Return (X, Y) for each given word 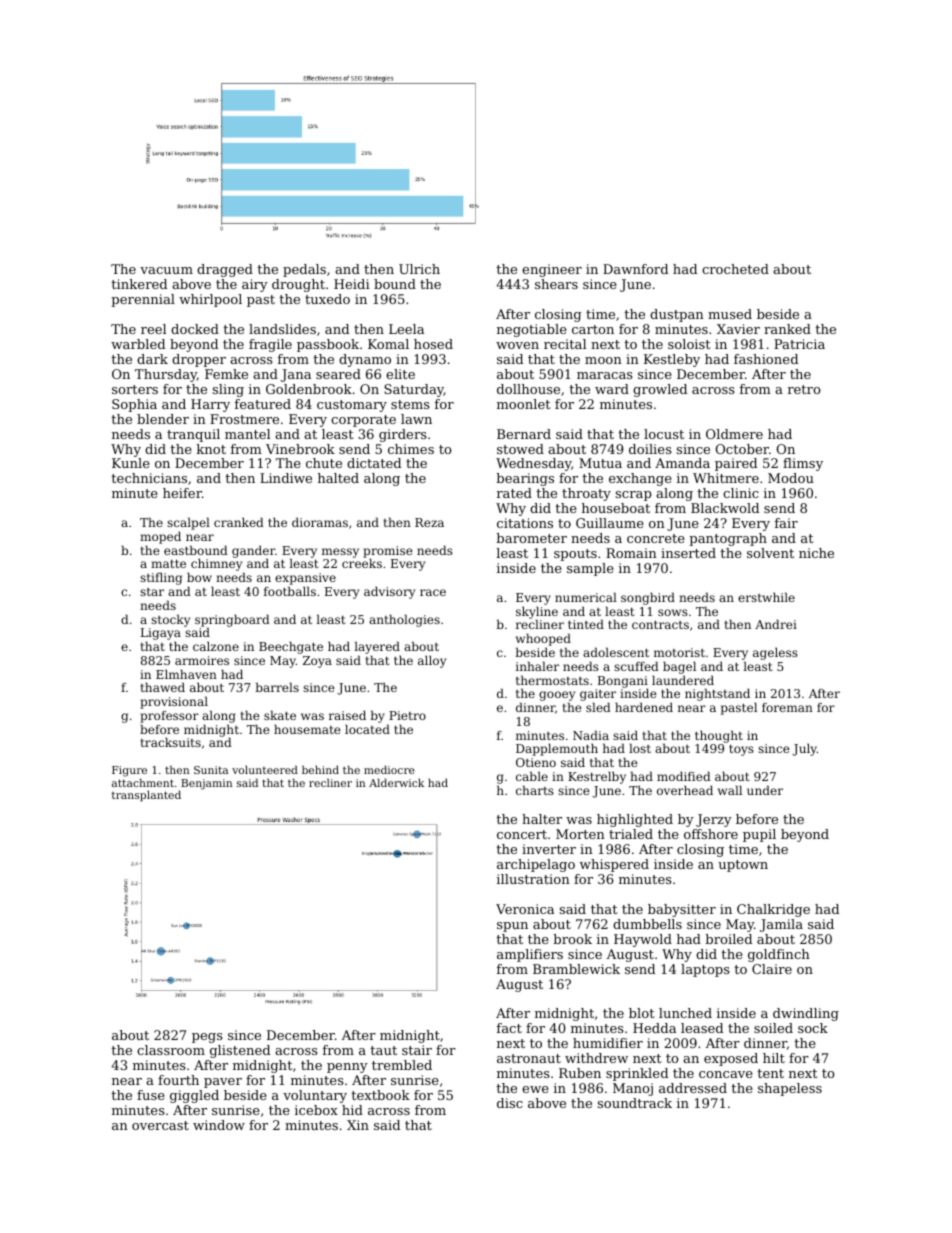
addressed (693, 1088)
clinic (741, 493)
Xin (358, 1125)
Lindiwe (286, 478)
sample (590, 569)
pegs (207, 1038)
